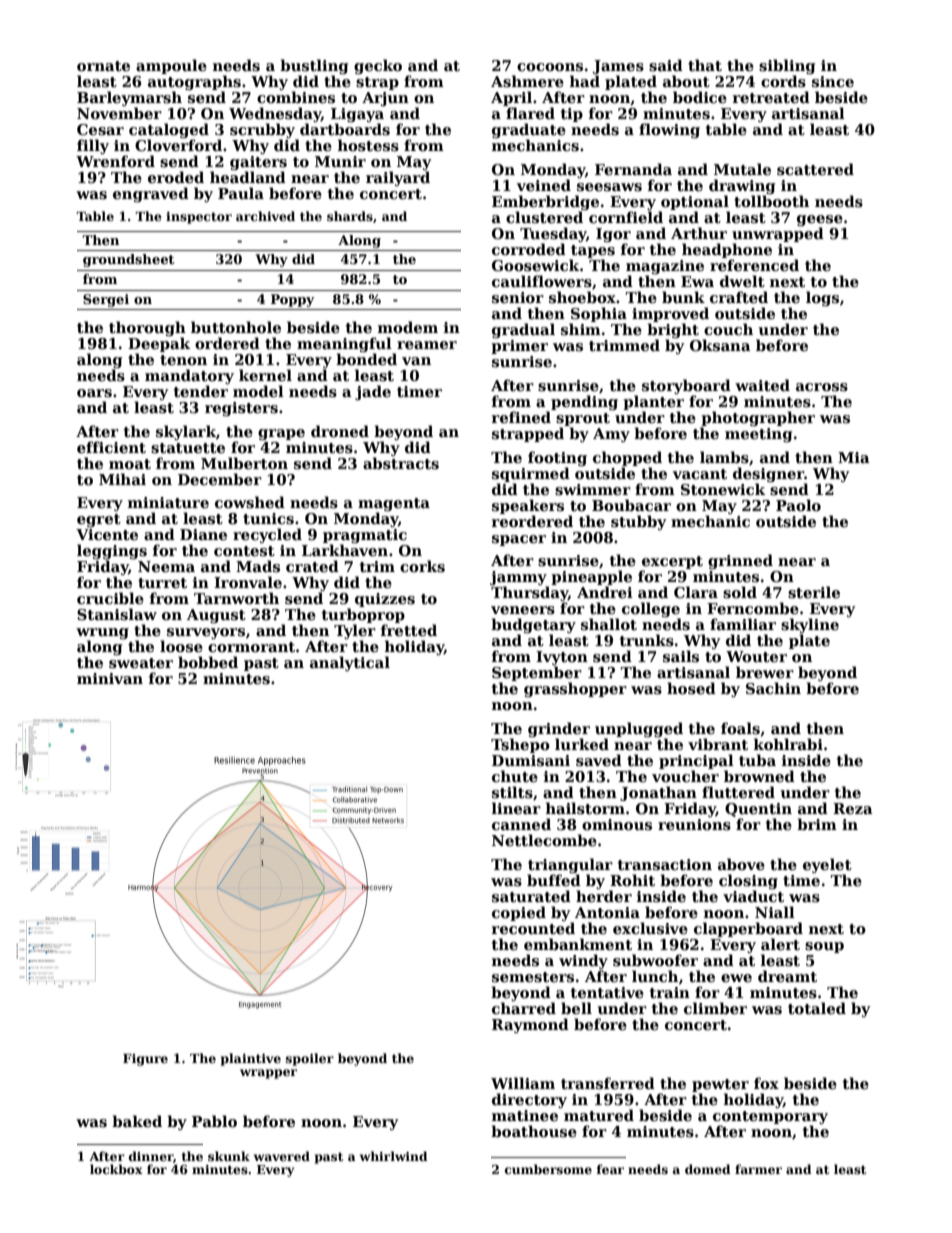 The width and height of the screenshot is (952, 1233). What do you see at coordinates (519, 347) in the screenshot?
I see `primer` at bounding box center [519, 347].
